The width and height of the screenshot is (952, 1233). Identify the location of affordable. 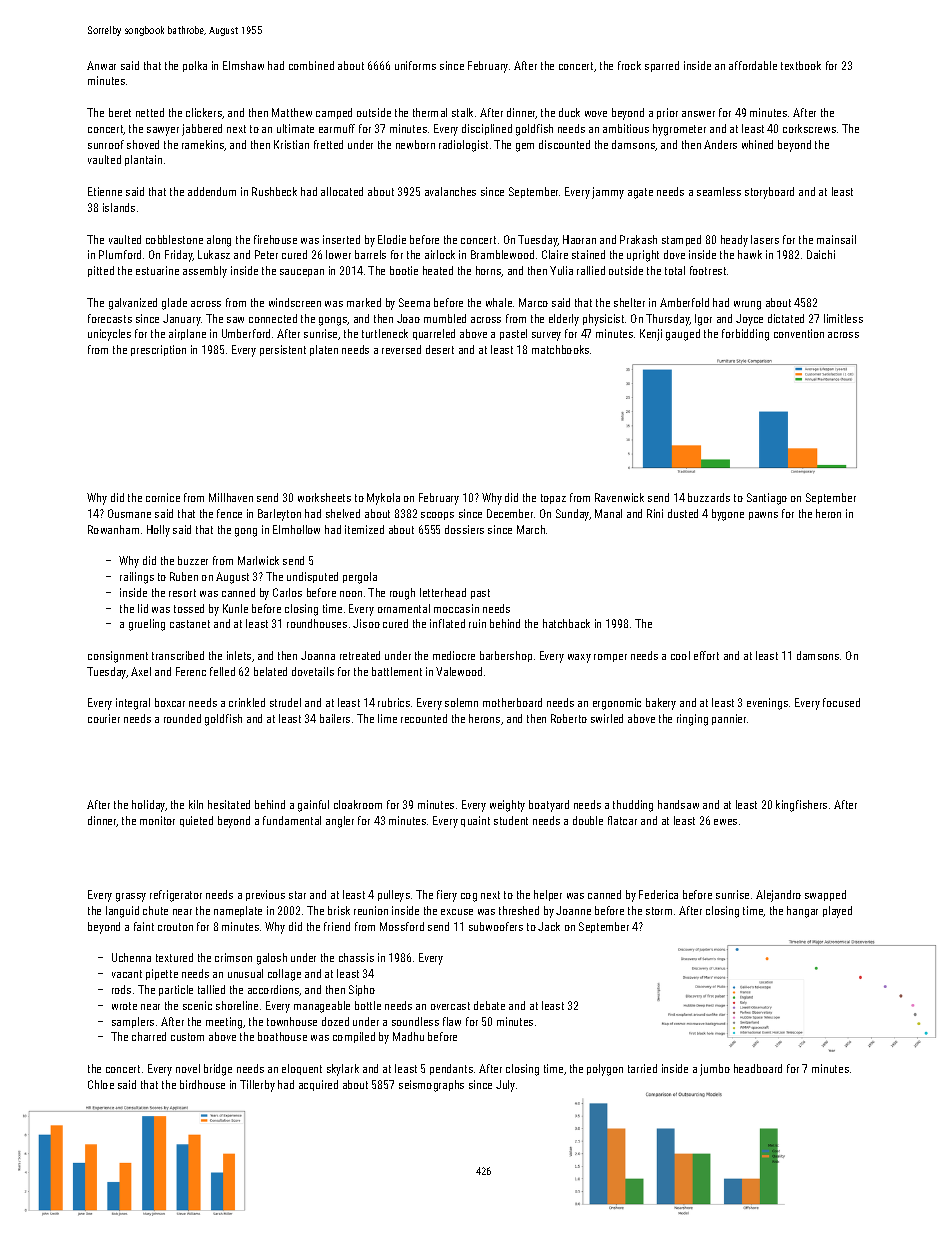
(753, 65).
